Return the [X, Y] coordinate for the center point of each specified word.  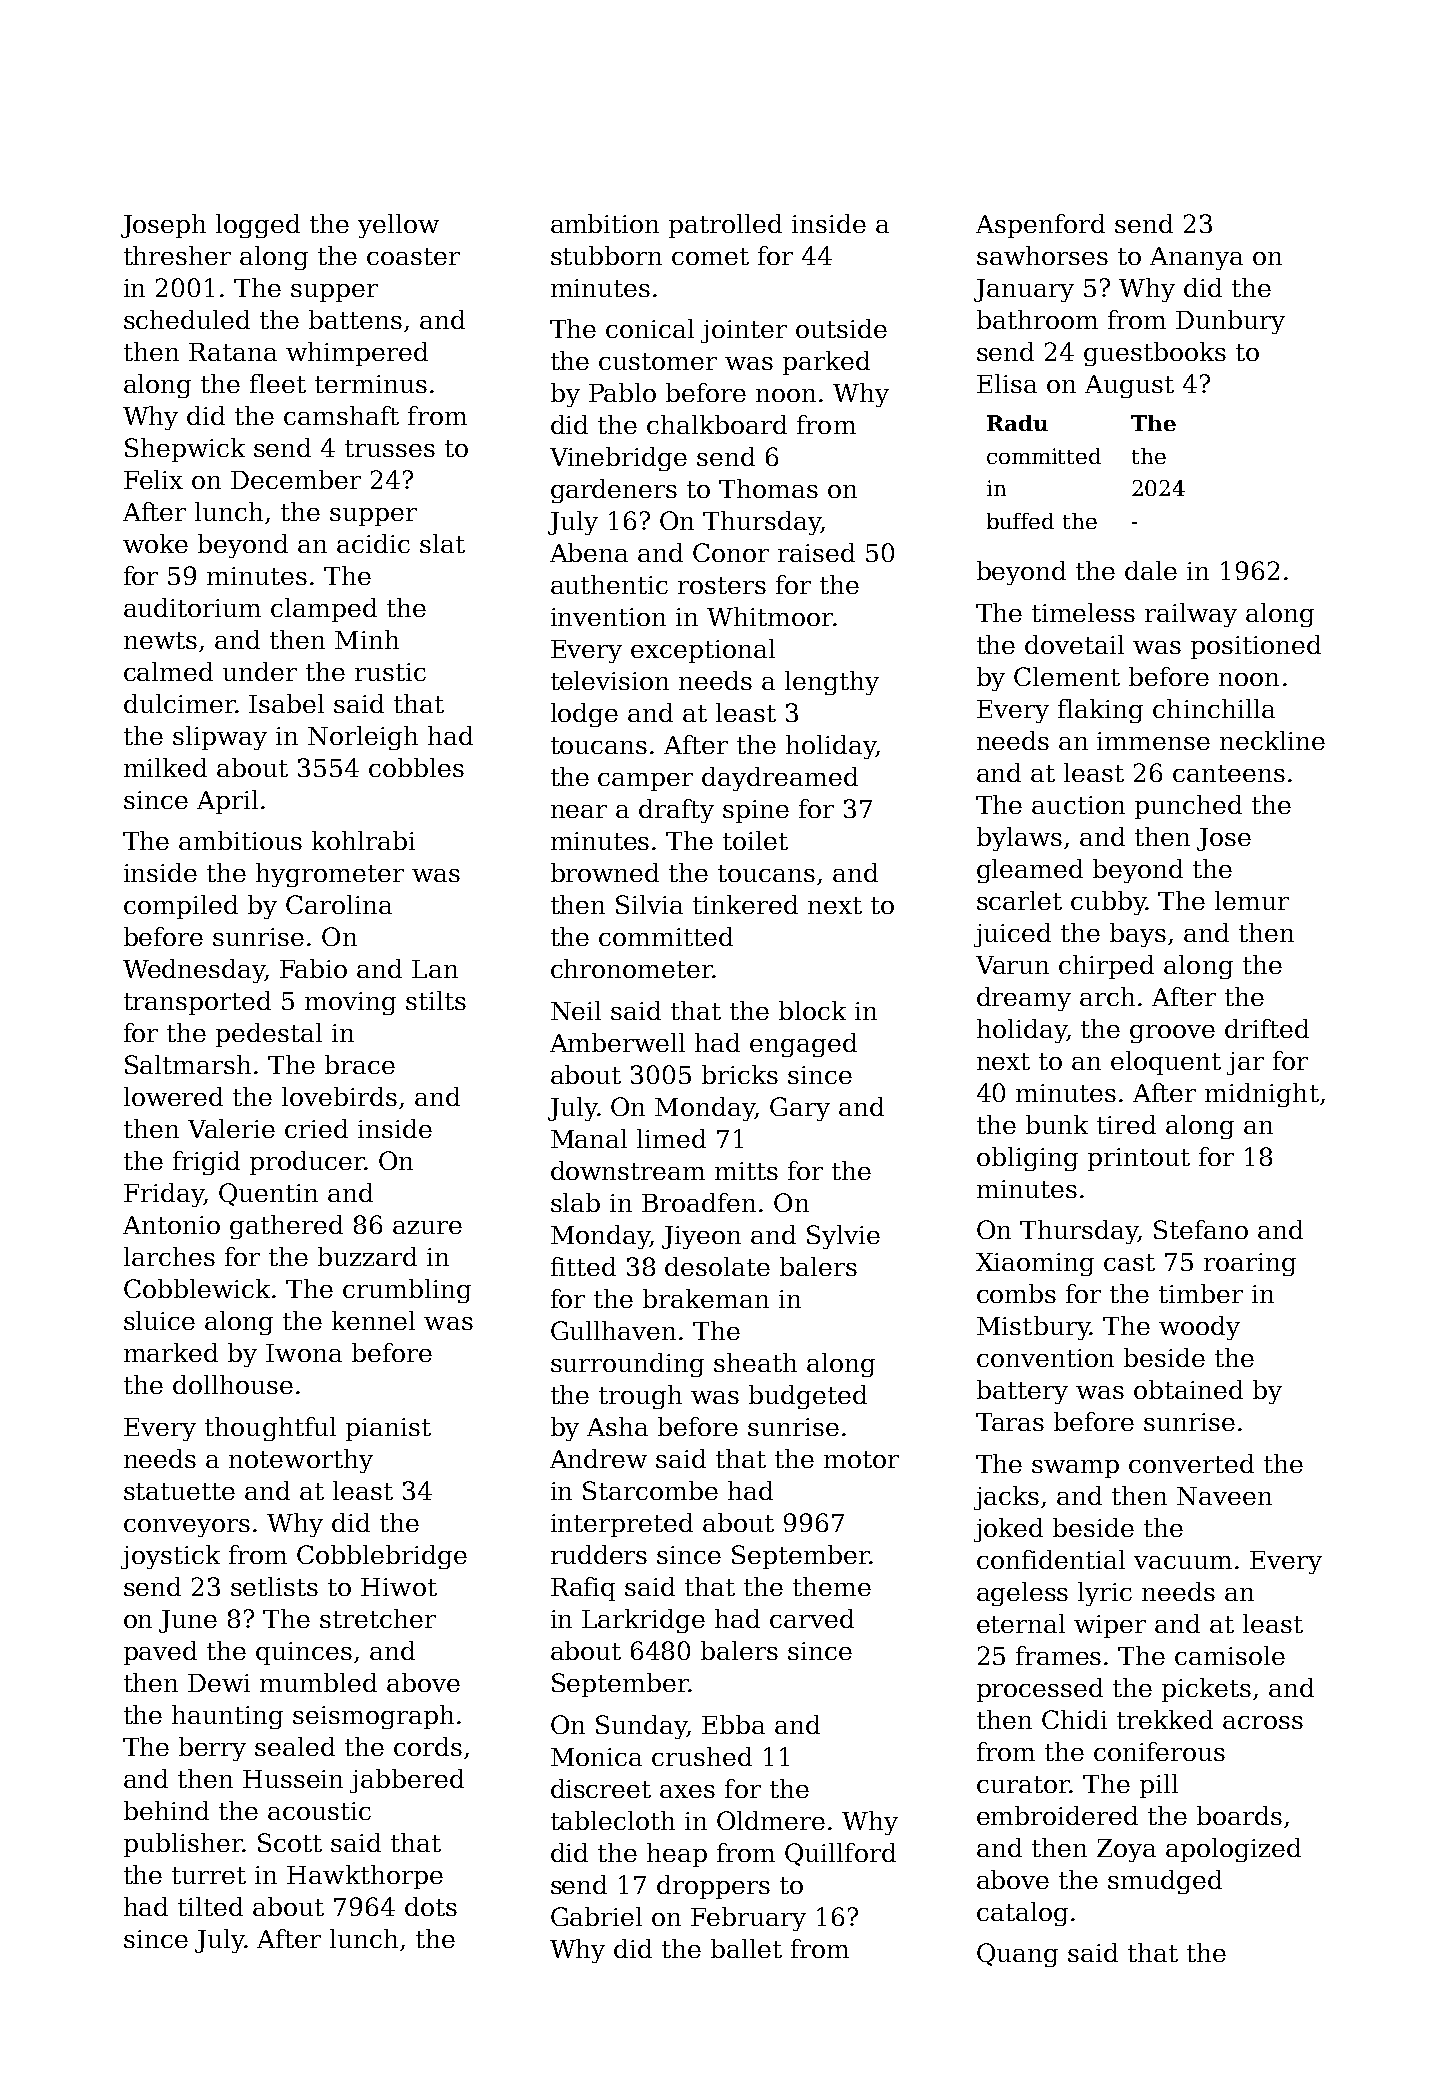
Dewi [219, 1683]
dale [1151, 570]
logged [258, 226]
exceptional [703, 651]
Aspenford [1040, 226]
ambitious [240, 840]
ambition [605, 223]
